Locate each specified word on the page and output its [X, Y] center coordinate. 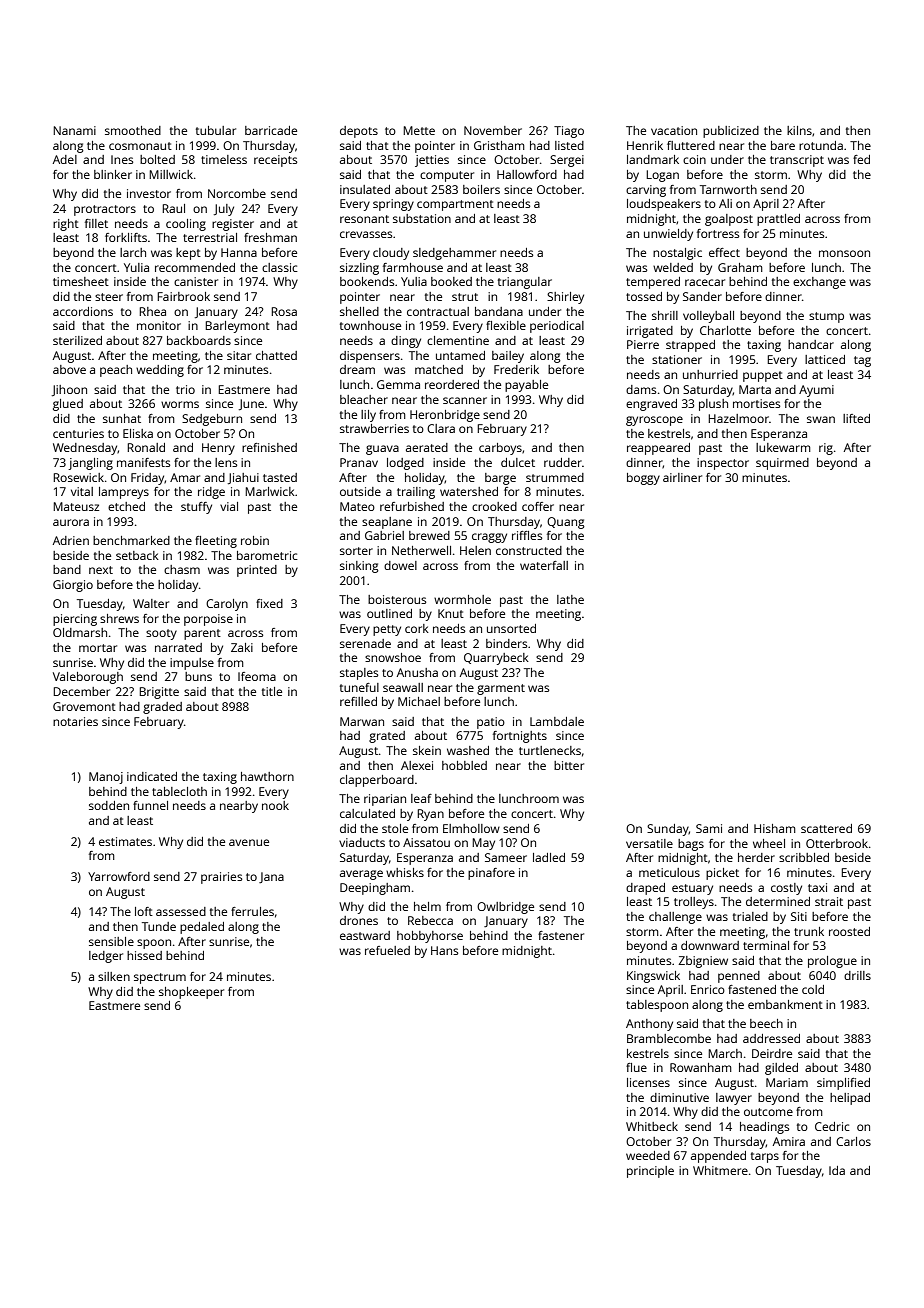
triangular [525, 283]
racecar [705, 282]
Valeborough [88, 678]
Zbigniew [703, 962]
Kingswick [653, 977]
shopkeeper [191, 993]
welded [673, 267]
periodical [557, 327]
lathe [570, 599]
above [69, 369]
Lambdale [557, 721]
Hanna [239, 252]
